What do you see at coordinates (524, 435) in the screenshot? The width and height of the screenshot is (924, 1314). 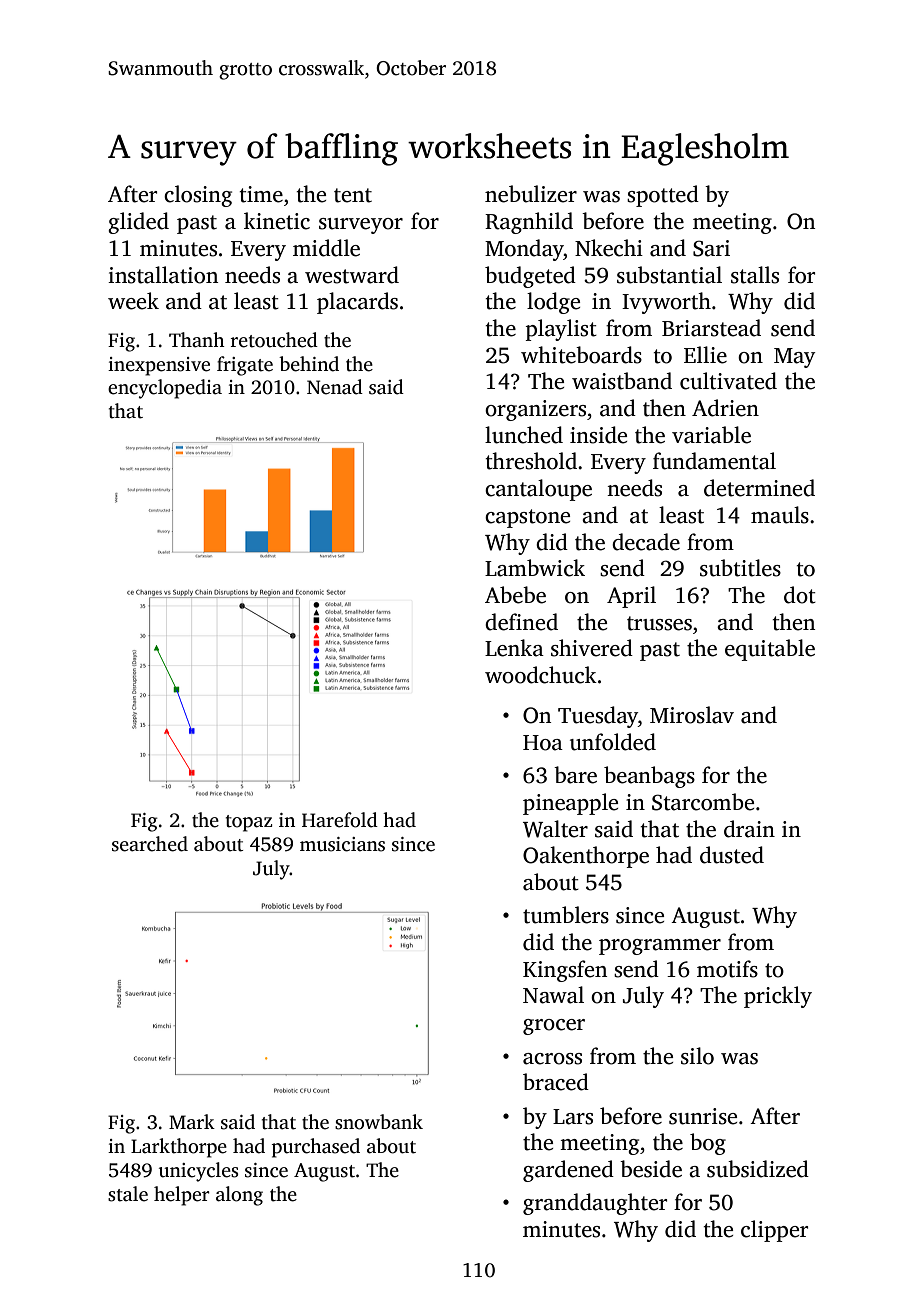 I see `lunched` at bounding box center [524, 435].
